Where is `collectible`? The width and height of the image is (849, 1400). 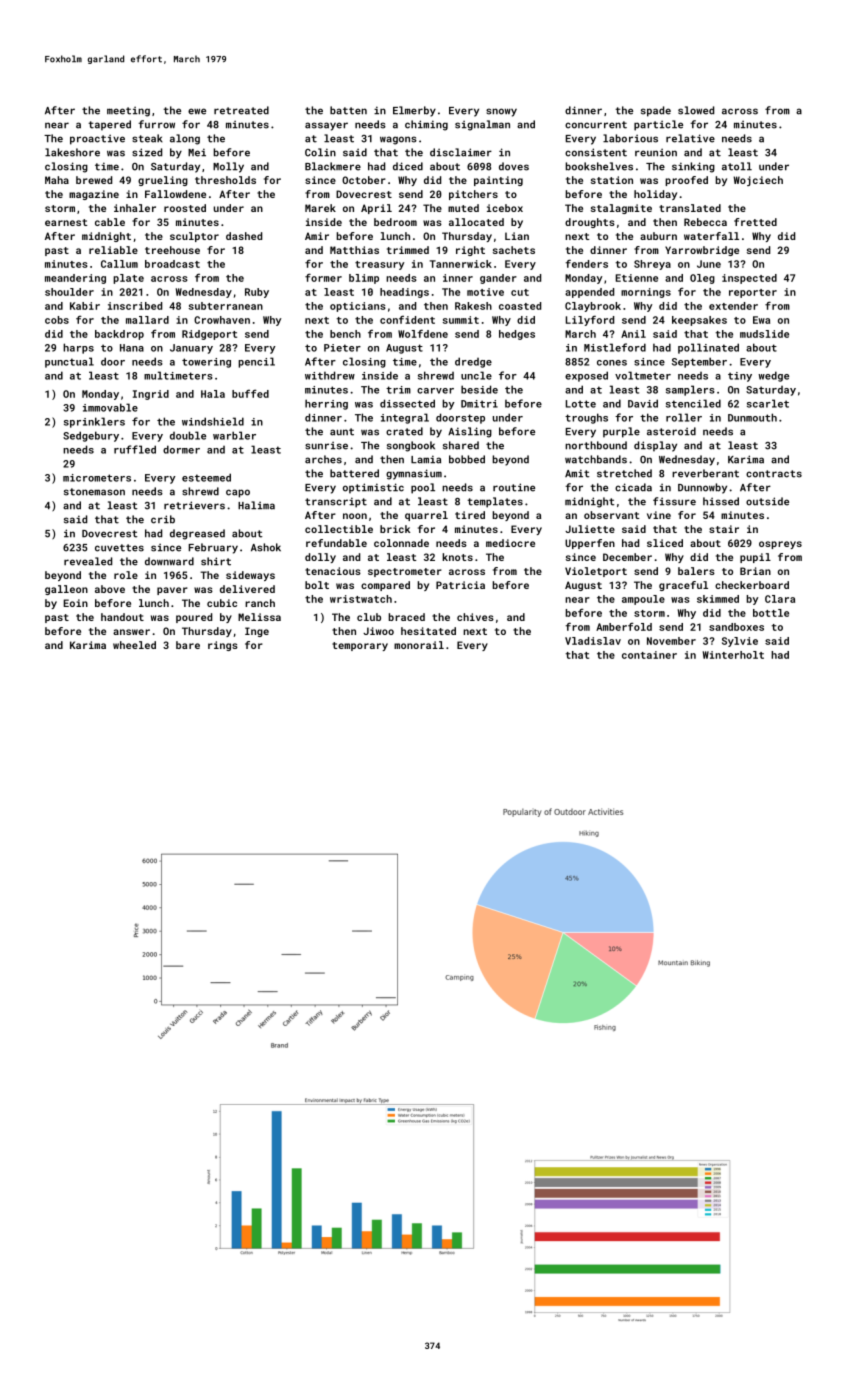
collectible is located at coordinates (339, 529).
